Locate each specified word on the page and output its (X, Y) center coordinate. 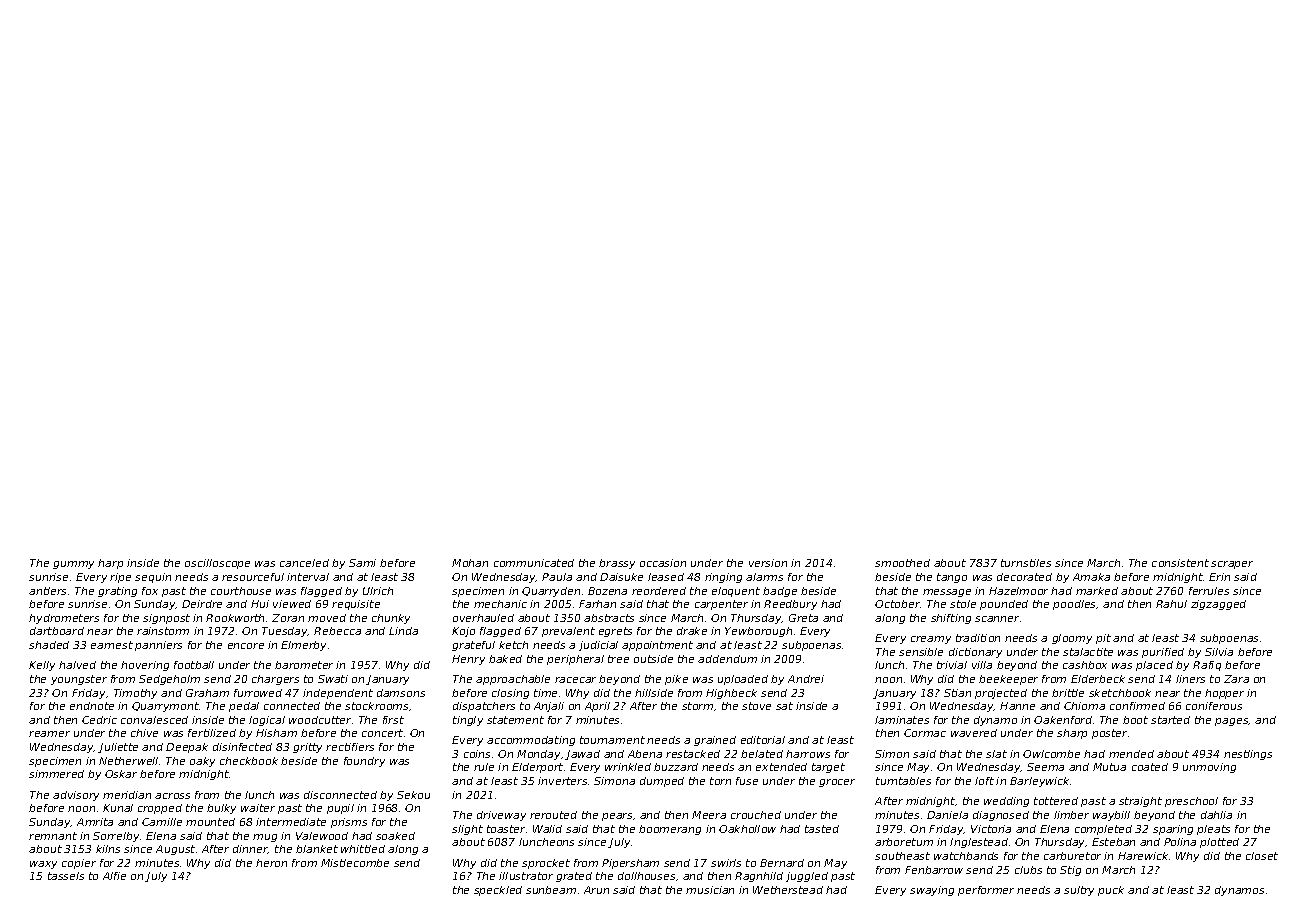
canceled (304, 563)
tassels (66, 876)
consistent (1180, 563)
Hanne (1017, 706)
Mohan (470, 563)
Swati (333, 679)
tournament (612, 740)
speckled (498, 891)
